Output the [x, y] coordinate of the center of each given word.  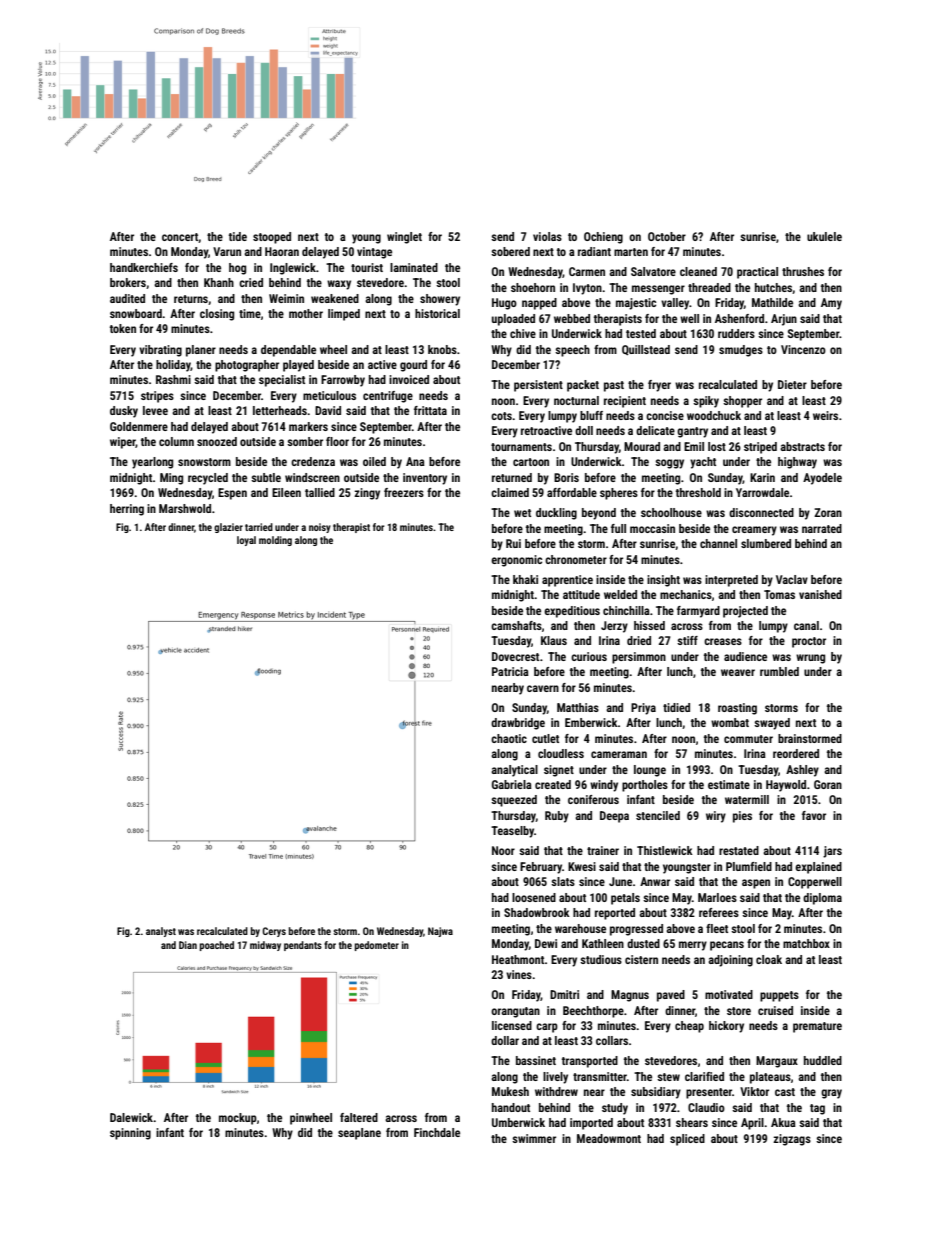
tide [238, 236]
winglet [404, 238]
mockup [238, 1119]
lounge [650, 771]
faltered [359, 1117]
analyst [161, 932]
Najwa [440, 932]
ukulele [824, 236]
